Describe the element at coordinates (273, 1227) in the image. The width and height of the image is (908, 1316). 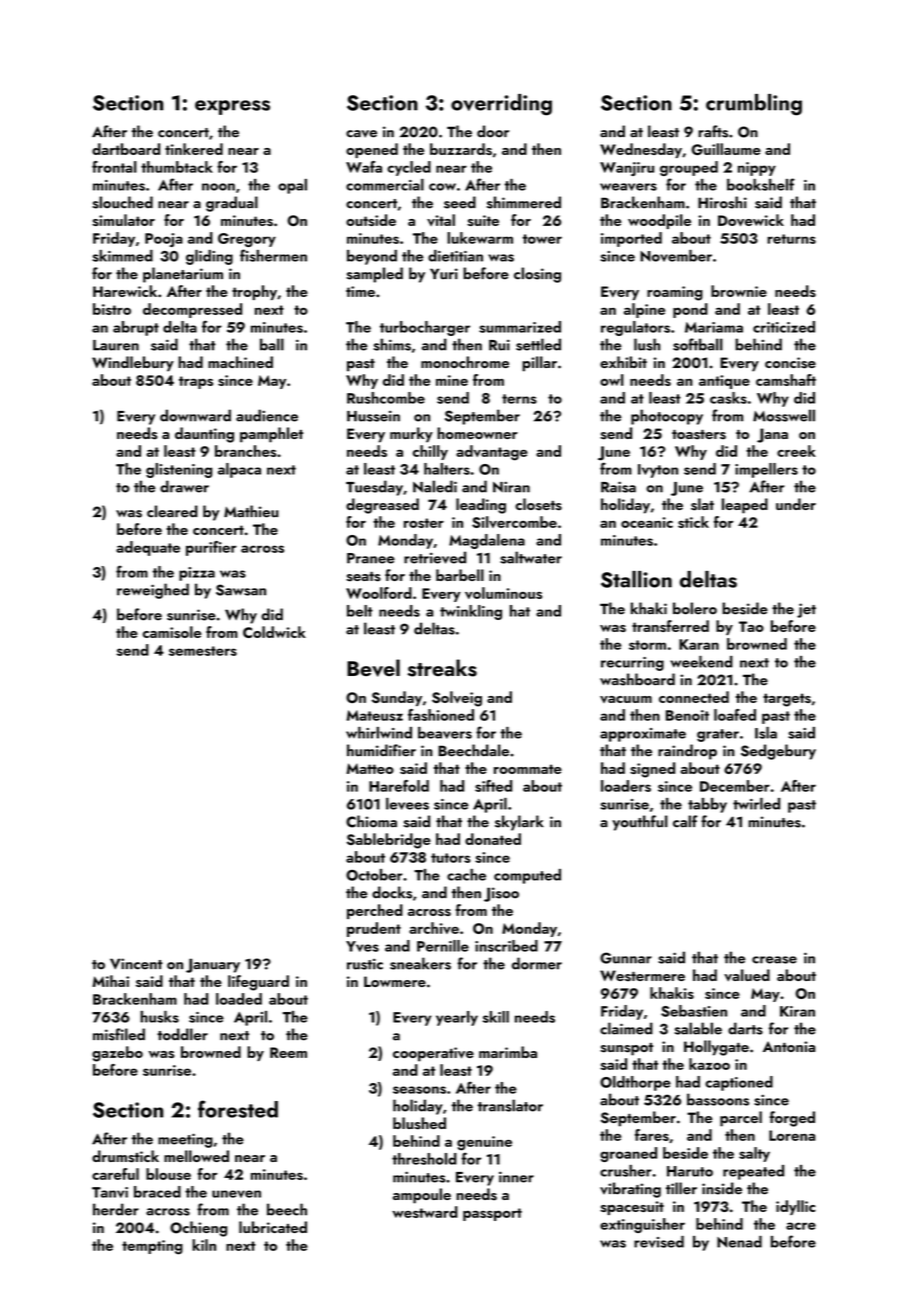
I see `lubricated` at that location.
